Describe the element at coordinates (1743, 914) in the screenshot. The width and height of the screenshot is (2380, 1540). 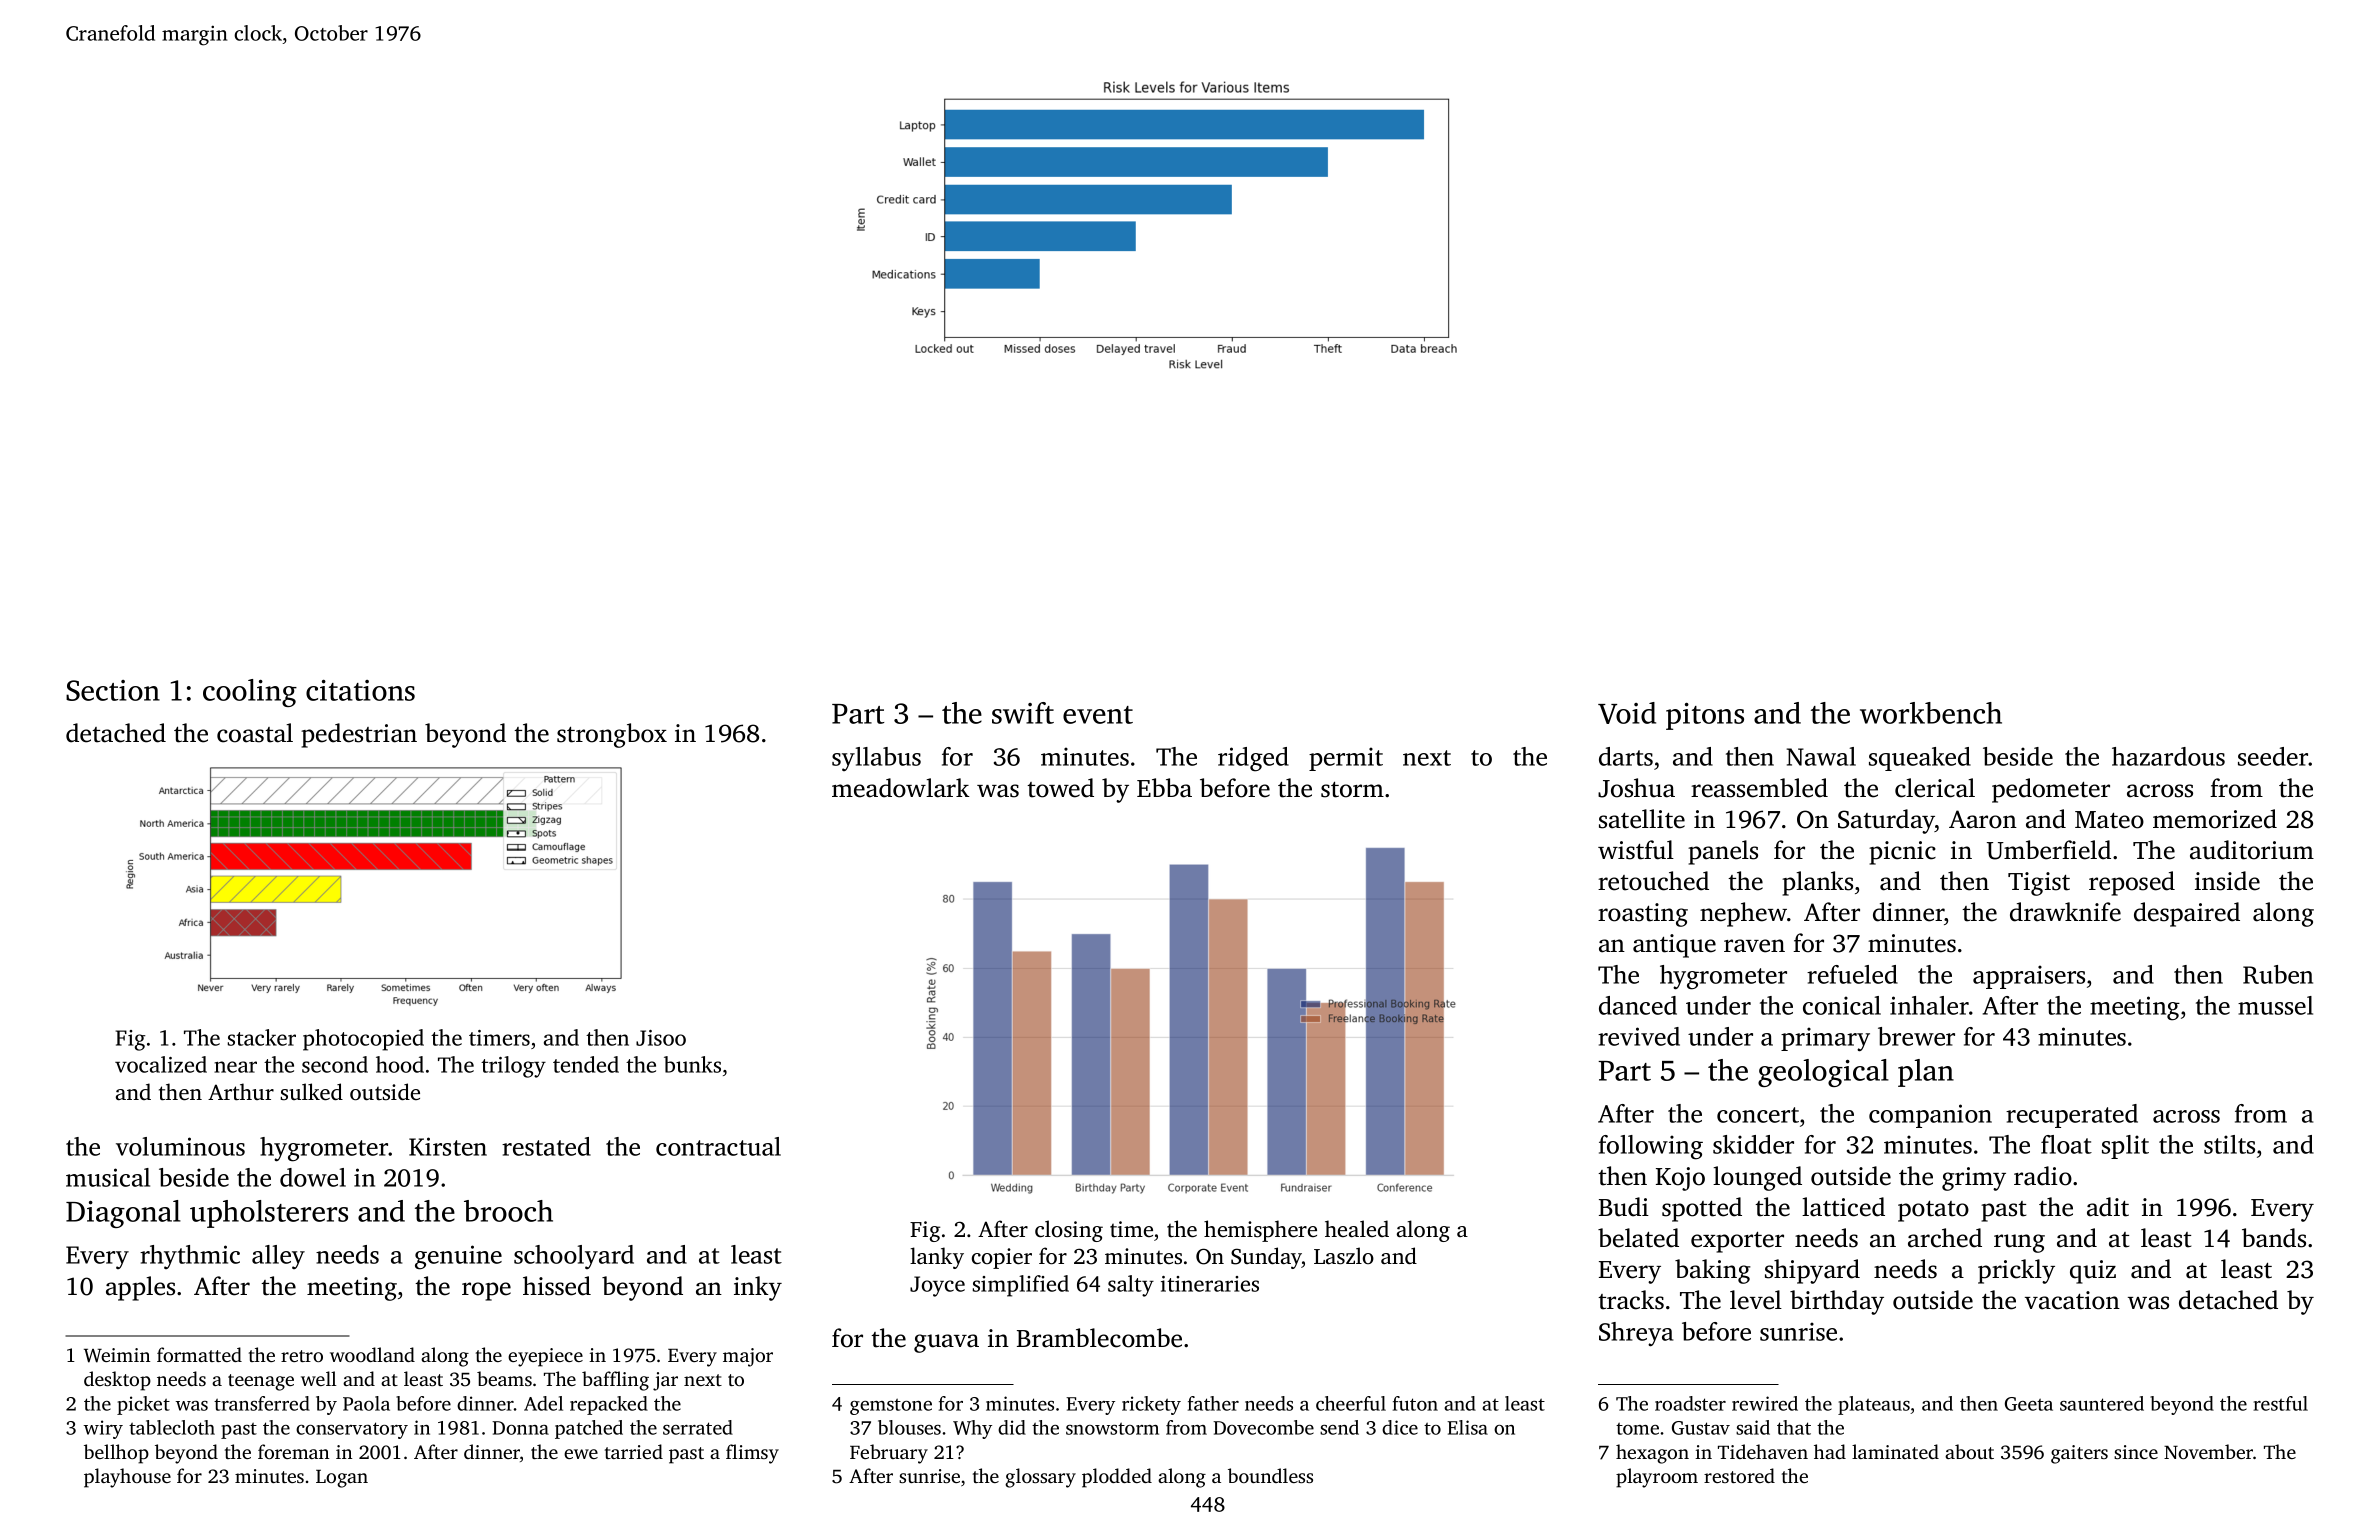
I see `nephew` at that location.
